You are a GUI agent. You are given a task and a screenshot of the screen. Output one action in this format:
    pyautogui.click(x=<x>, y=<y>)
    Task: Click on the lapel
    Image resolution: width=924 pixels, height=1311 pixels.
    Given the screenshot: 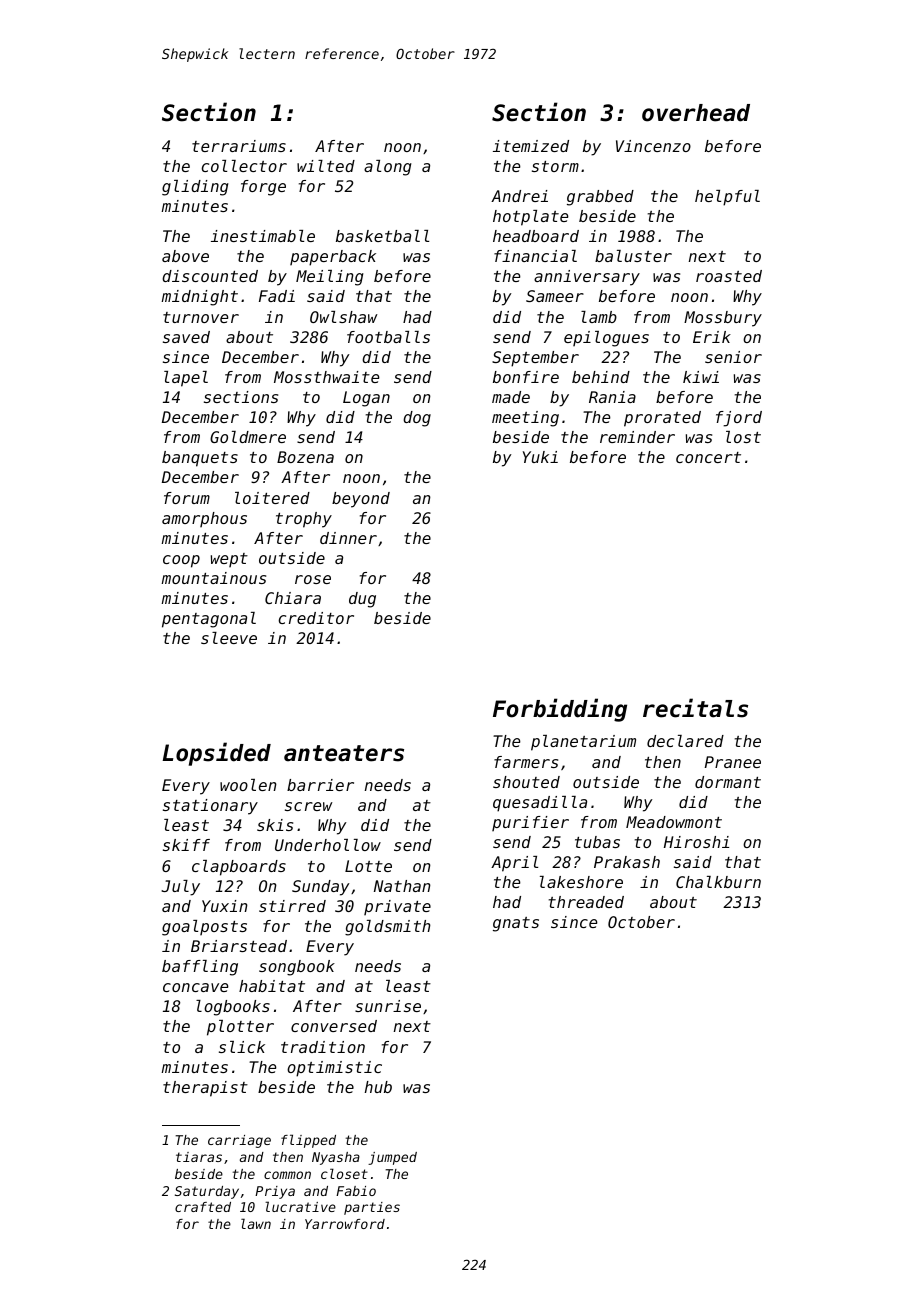 What is the action you would take?
    pyautogui.click(x=186, y=379)
